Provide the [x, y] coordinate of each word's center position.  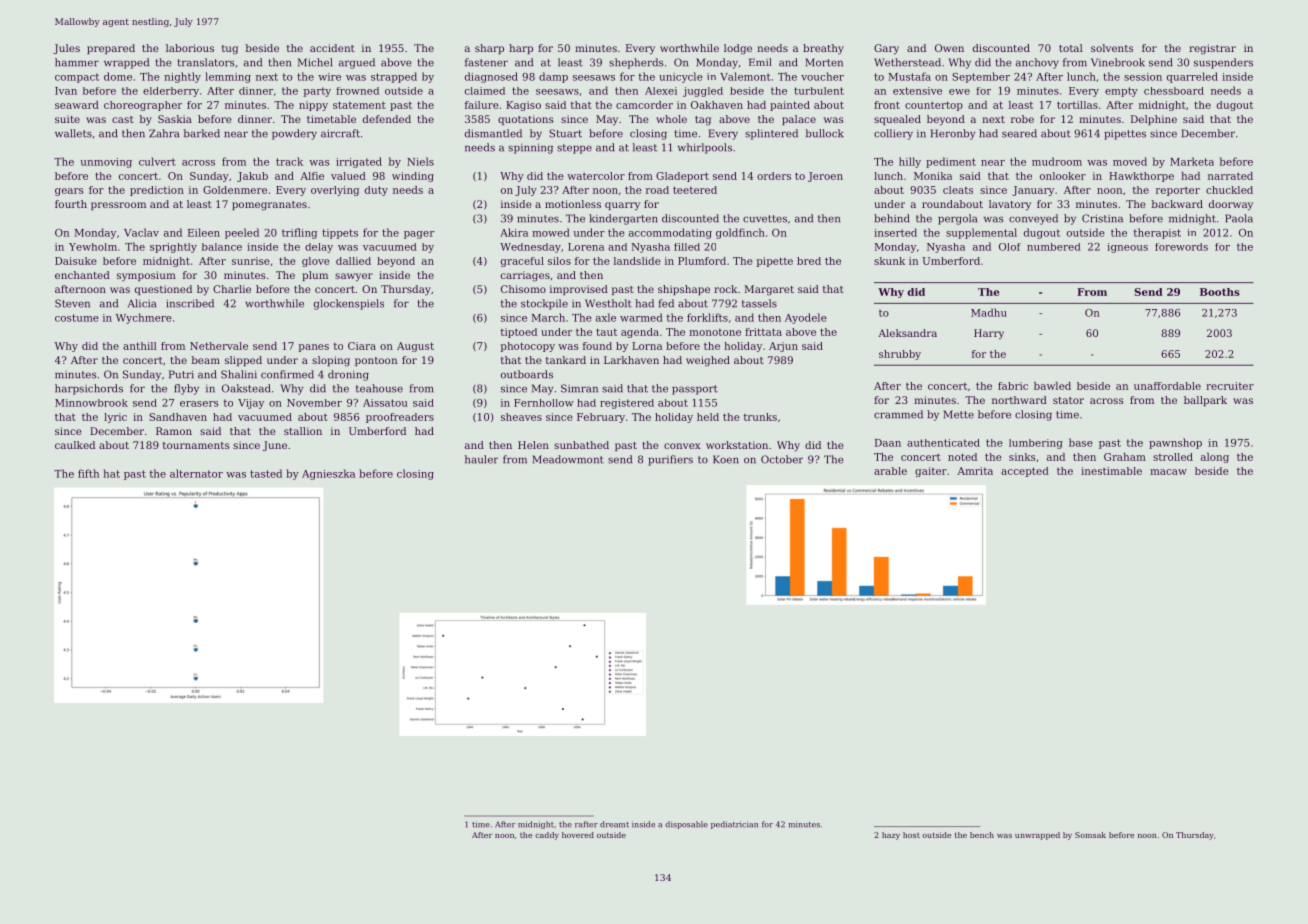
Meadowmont [568, 459]
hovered [578, 835]
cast [123, 119]
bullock [825, 133]
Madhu [989, 312]
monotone [715, 332]
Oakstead [246, 388]
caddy [547, 836]
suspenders [1223, 63]
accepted [1025, 472]
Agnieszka [328, 474]
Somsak [1090, 835]
